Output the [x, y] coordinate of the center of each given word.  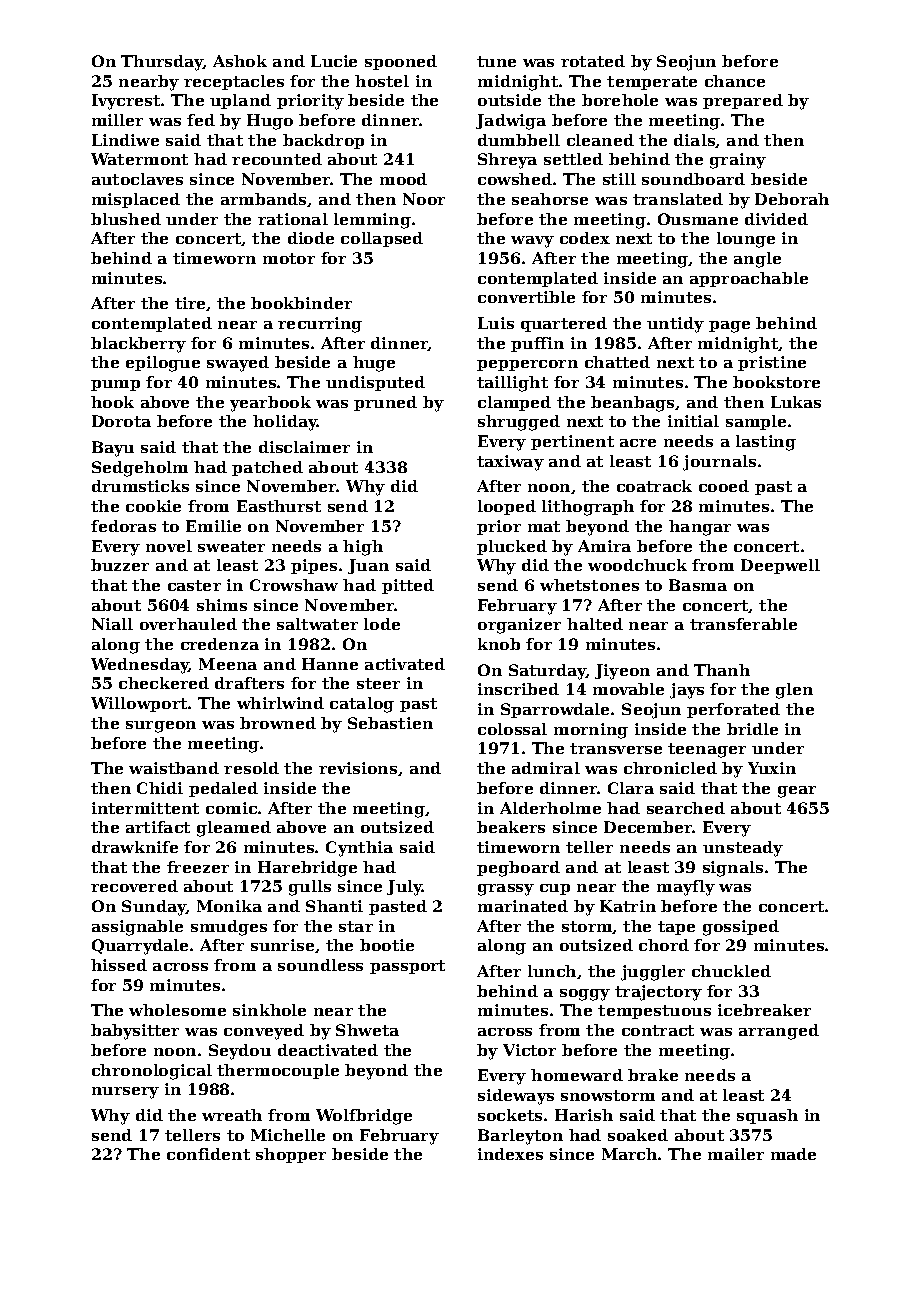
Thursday [162, 63]
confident [208, 1154]
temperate [652, 83]
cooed [724, 486]
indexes [510, 1154]
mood [403, 179]
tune [496, 61]
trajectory [658, 993]
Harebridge [307, 869]
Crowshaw [294, 585]
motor [289, 258]
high [363, 548]
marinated [523, 906]
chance [735, 81]
